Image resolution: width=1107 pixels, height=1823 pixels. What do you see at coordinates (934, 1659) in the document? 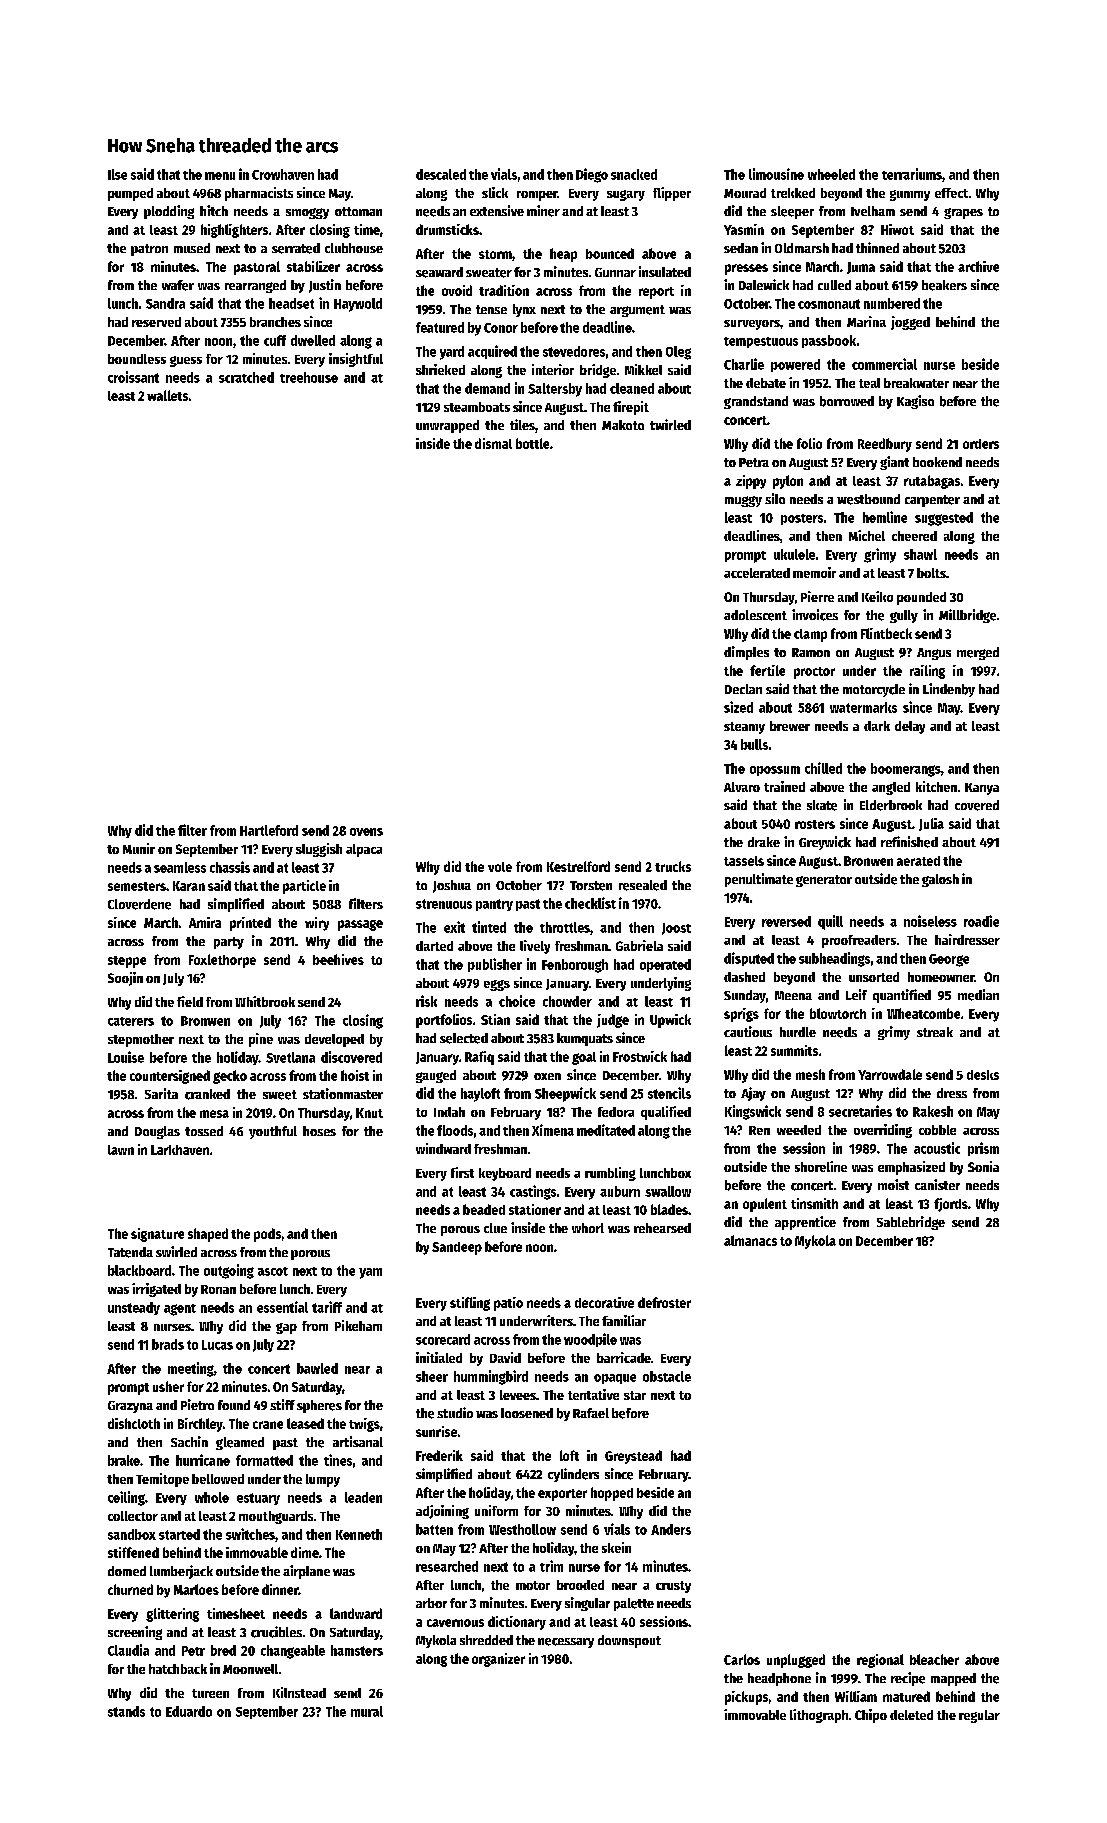
I see `bleacher` at bounding box center [934, 1659].
